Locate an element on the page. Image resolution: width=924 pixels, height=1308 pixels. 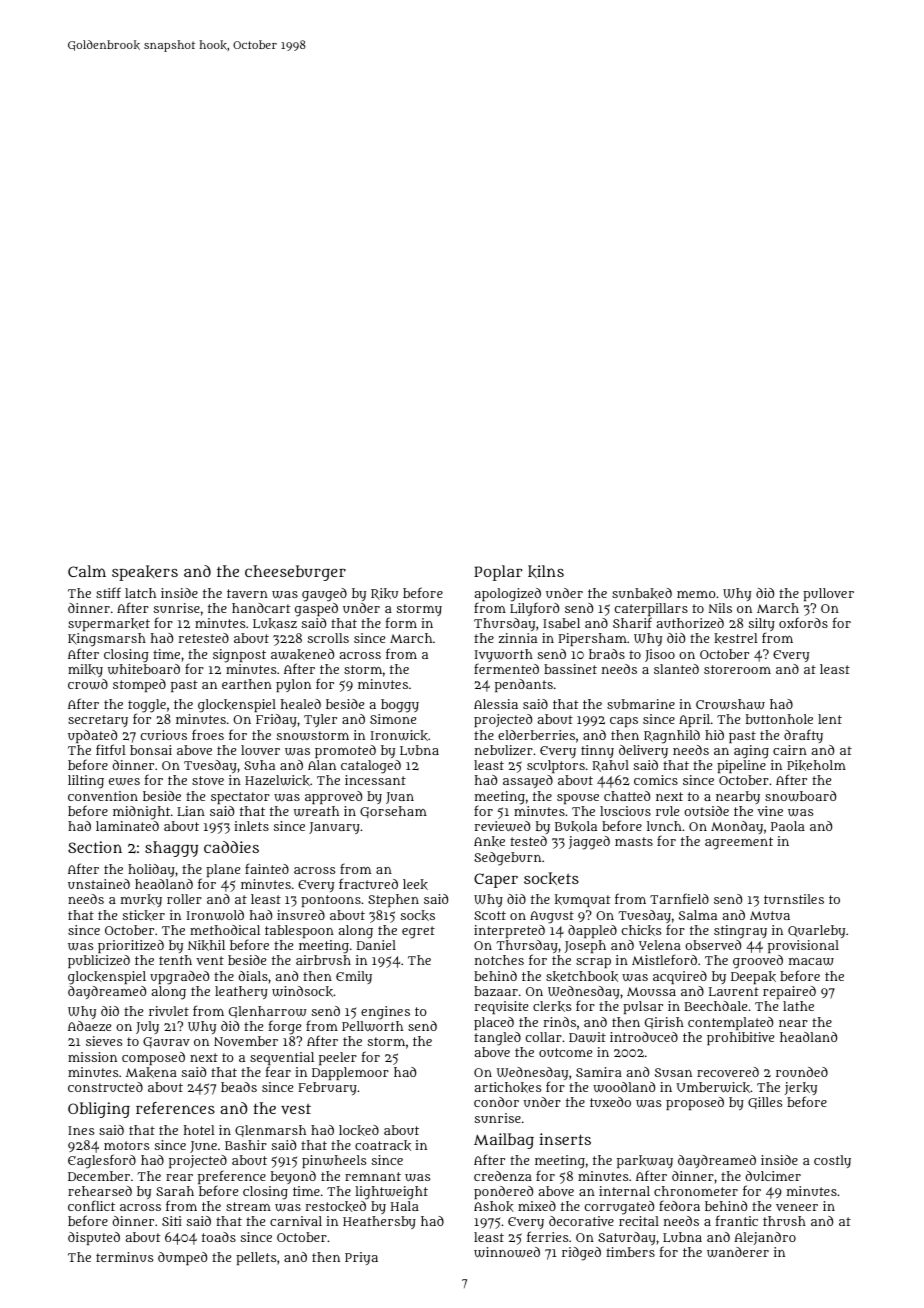
unstained is located at coordinates (99, 884).
